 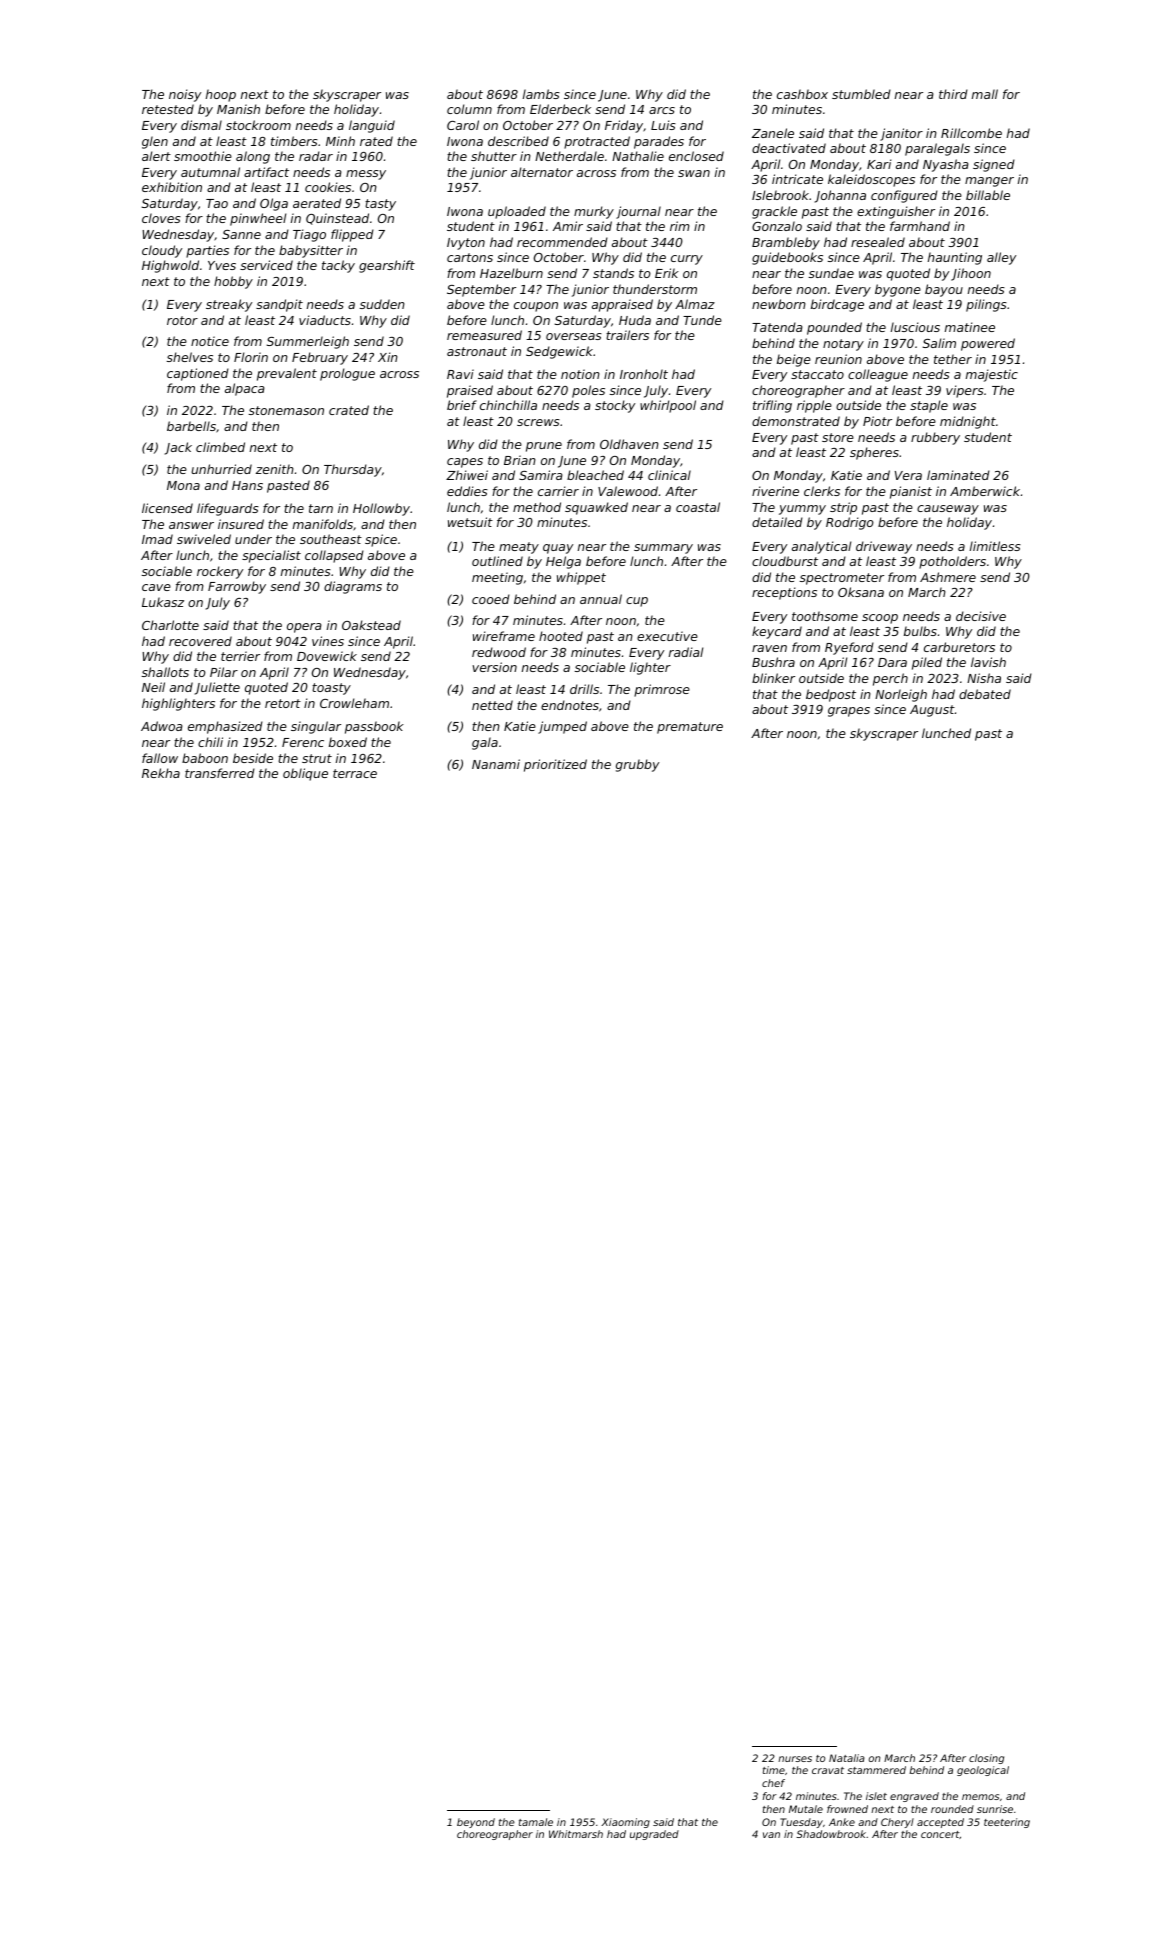 What do you see at coordinates (795, 1759) in the page?
I see `nurses` at bounding box center [795, 1759].
